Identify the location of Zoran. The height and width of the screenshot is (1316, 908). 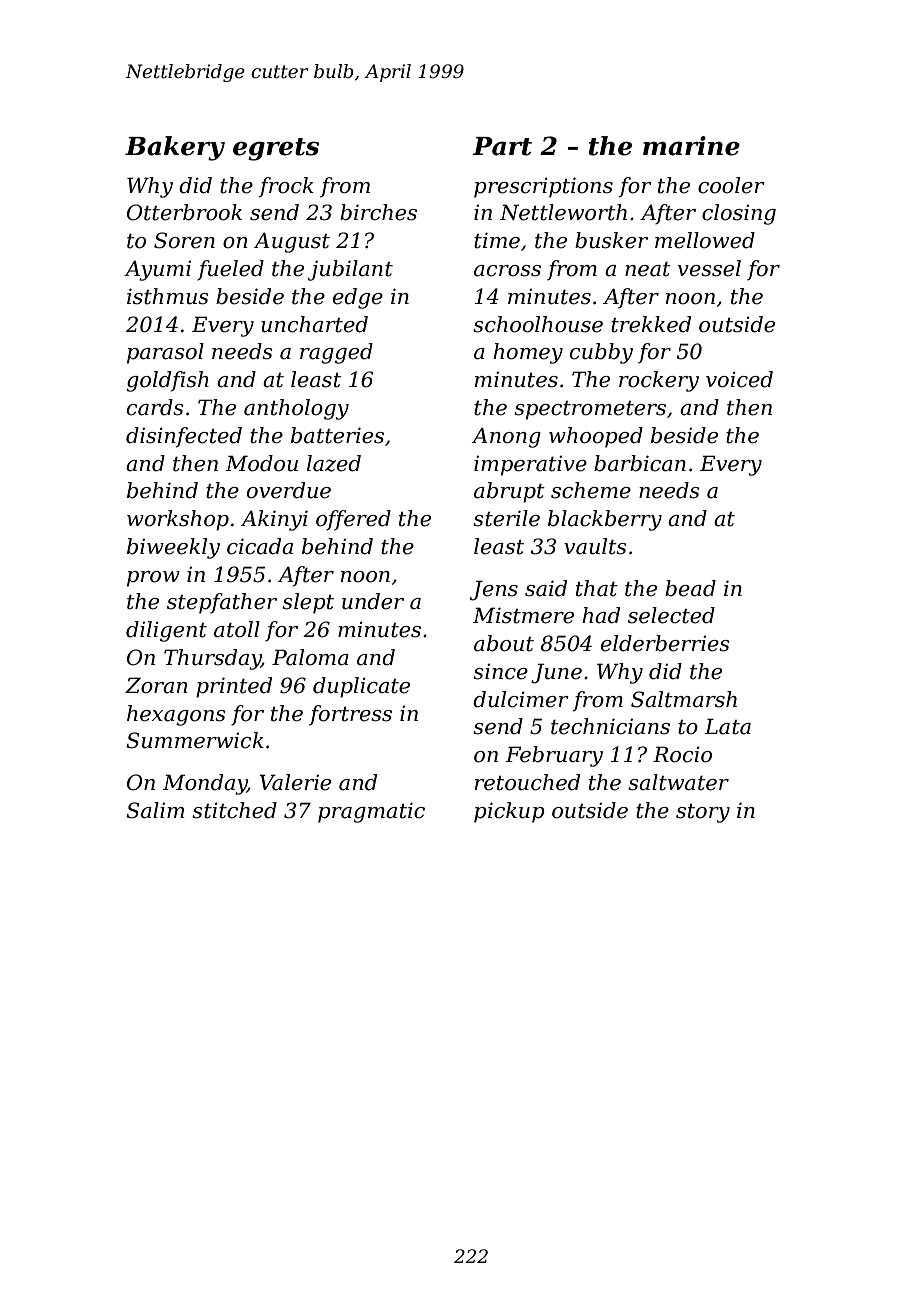
(156, 685).
